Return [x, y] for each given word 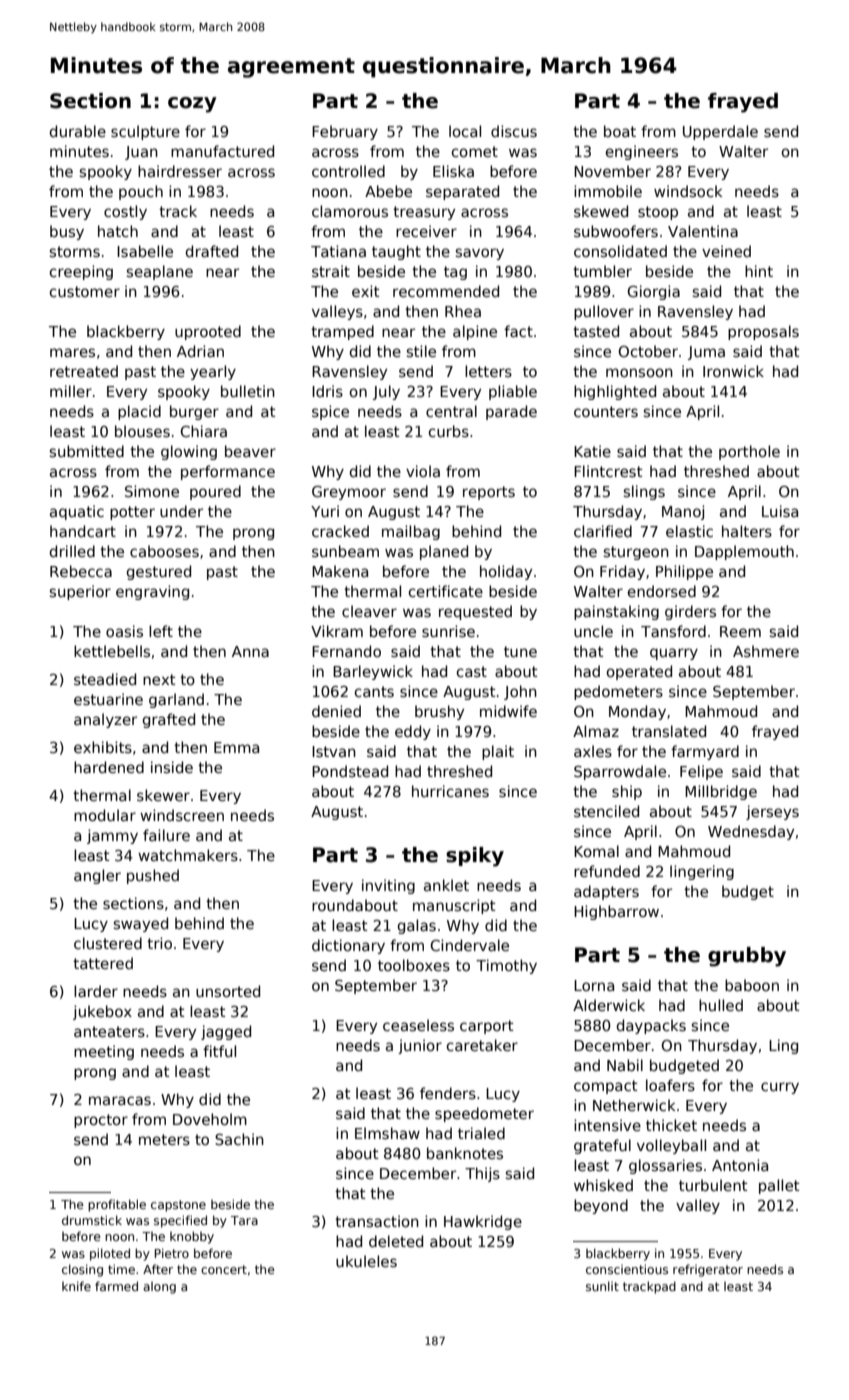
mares [72, 352]
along [159, 1288]
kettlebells [112, 651]
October [648, 351]
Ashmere [766, 651]
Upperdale [720, 132]
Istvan [334, 751]
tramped [342, 332]
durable [78, 131]
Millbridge [721, 792]
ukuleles [366, 1261]
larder [96, 991]
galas [416, 926]
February [345, 132]
